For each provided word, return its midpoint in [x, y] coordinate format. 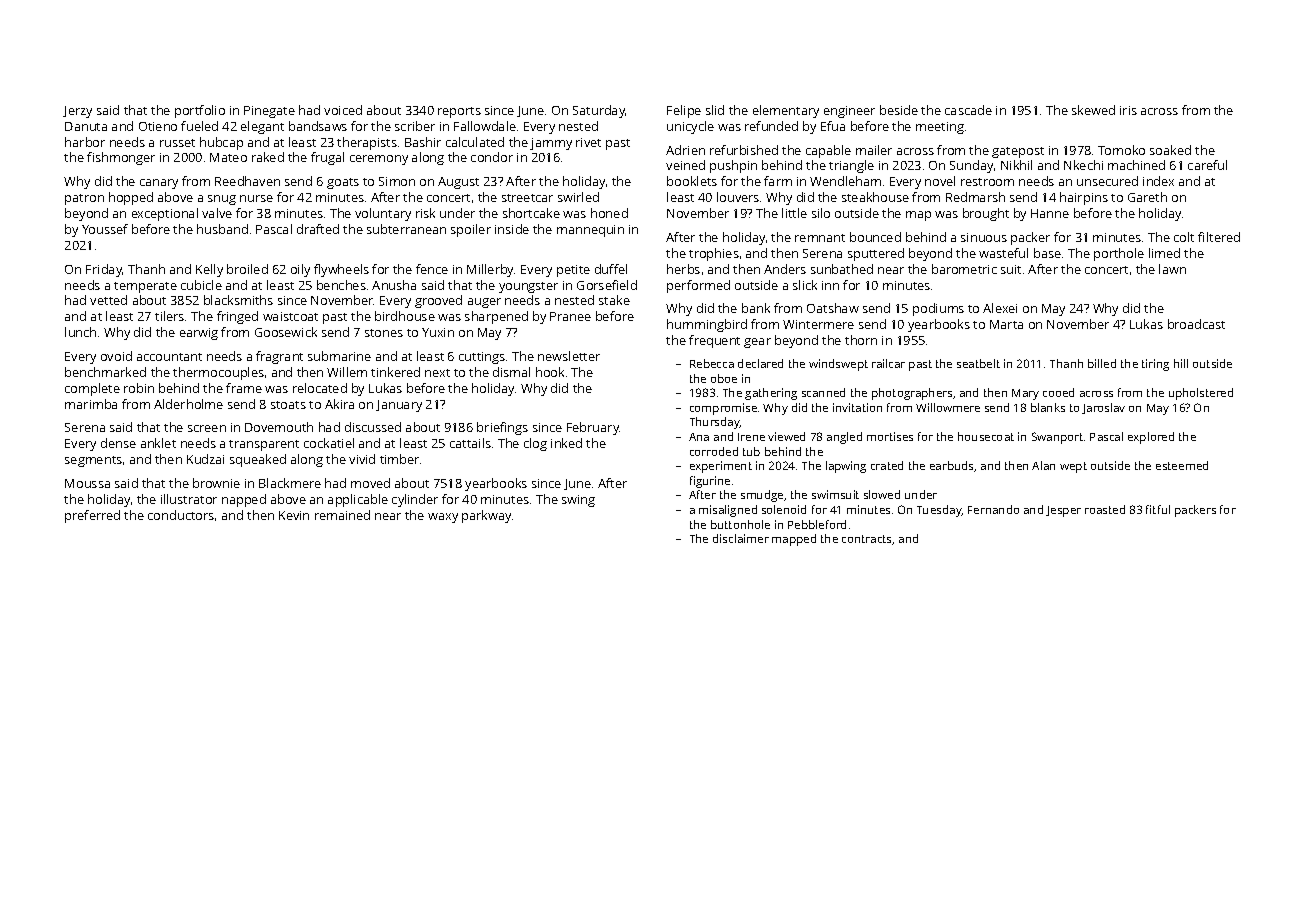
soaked [1170, 150]
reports [459, 112]
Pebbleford [817, 524]
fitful [1158, 509]
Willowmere [948, 407]
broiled [247, 269]
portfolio [200, 111]
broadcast [1196, 324]
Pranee [570, 316]
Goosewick [286, 332]
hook [550, 372]
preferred [92, 516]
